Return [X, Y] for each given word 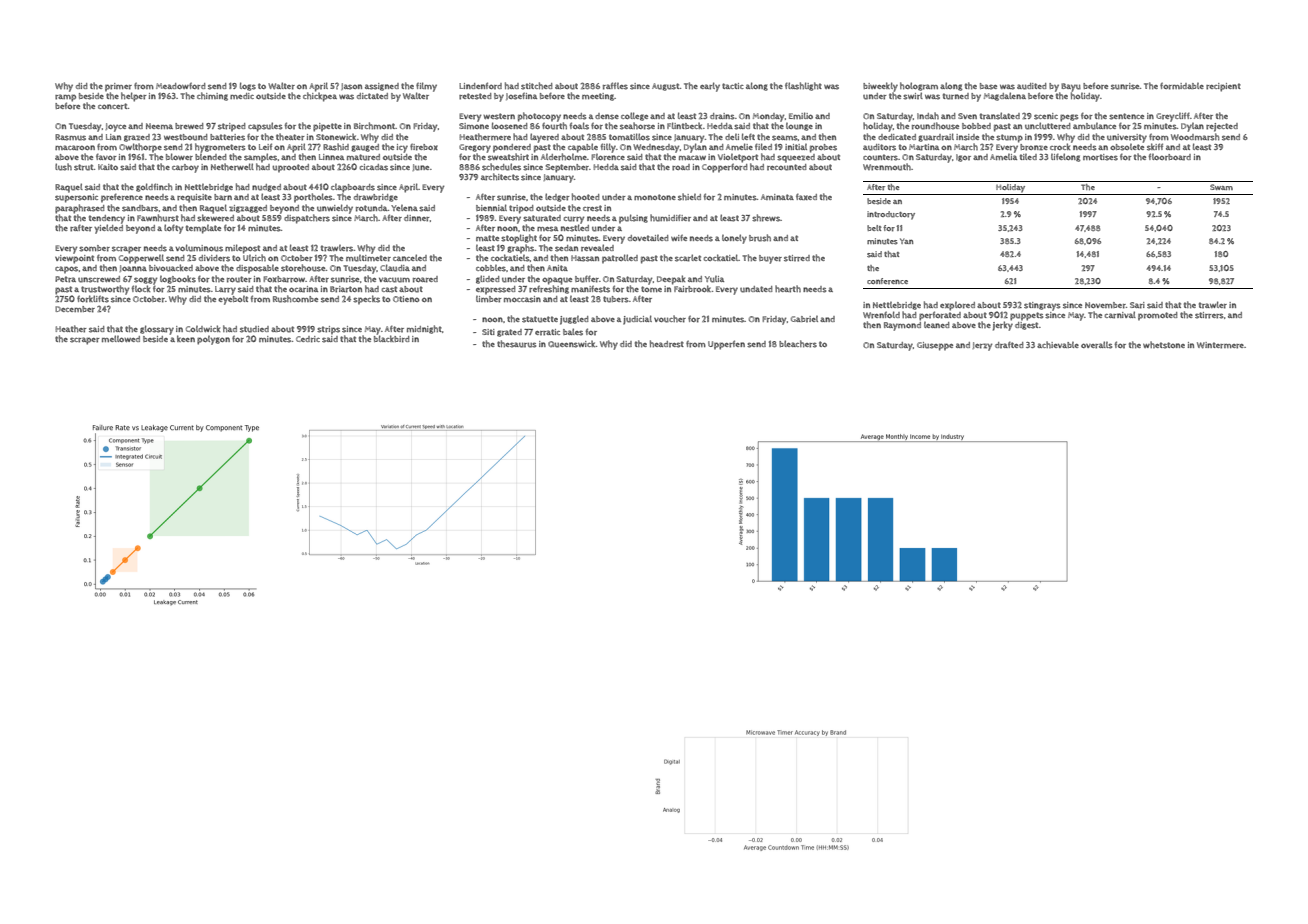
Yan [906, 241]
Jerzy [982, 346]
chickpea [320, 97]
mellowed [121, 338]
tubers [616, 299]
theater [290, 137]
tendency [107, 219]
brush [760, 238]
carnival [1120, 315]
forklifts [93, 299]
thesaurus [516, 344]
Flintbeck [684, 125]
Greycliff [1173, 117]
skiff [1155, 147]
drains [722, 116]
